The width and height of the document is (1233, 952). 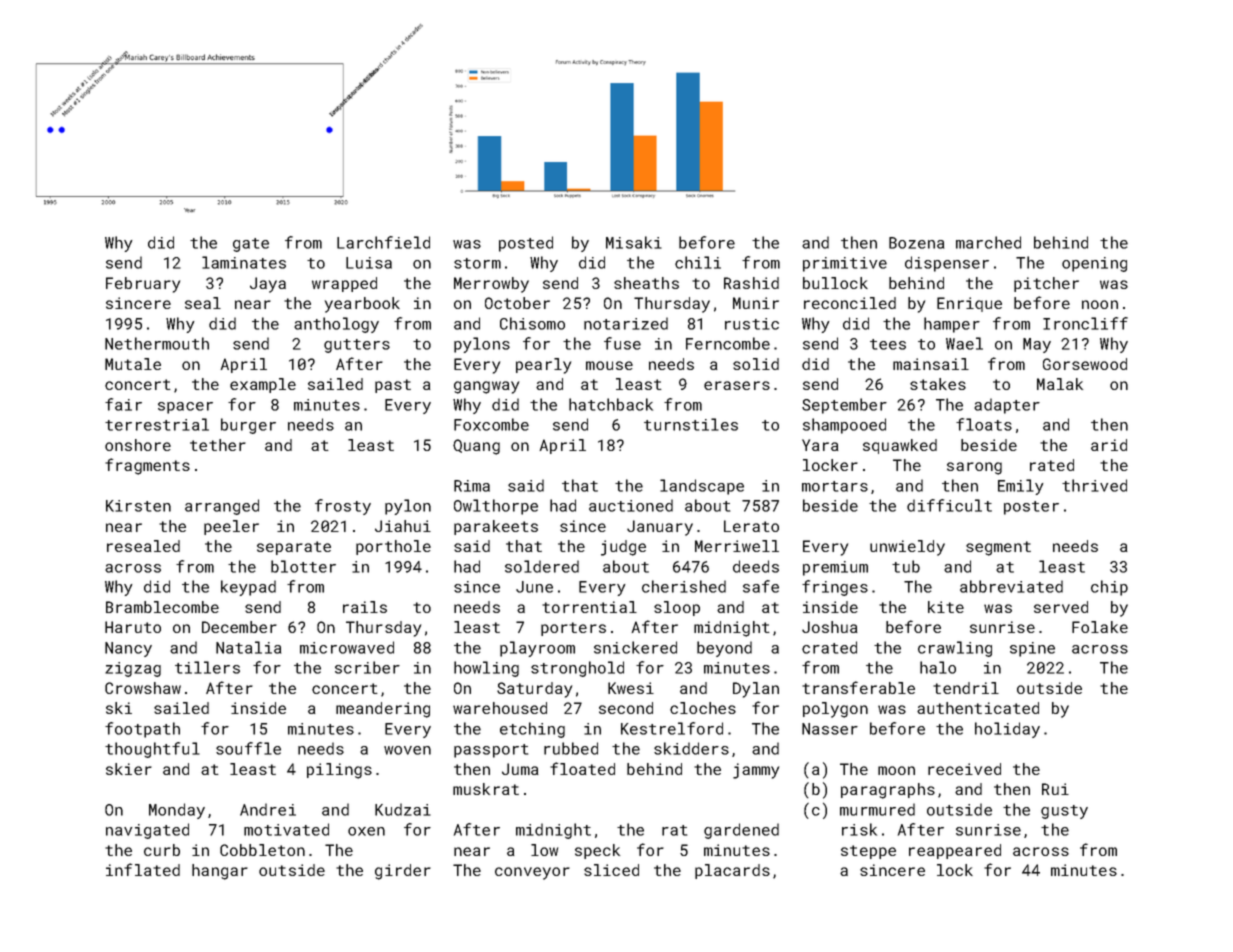 What do you see at coordinates (732, 871) in the document?
I see `placards` at bounding box center [732, 871].
